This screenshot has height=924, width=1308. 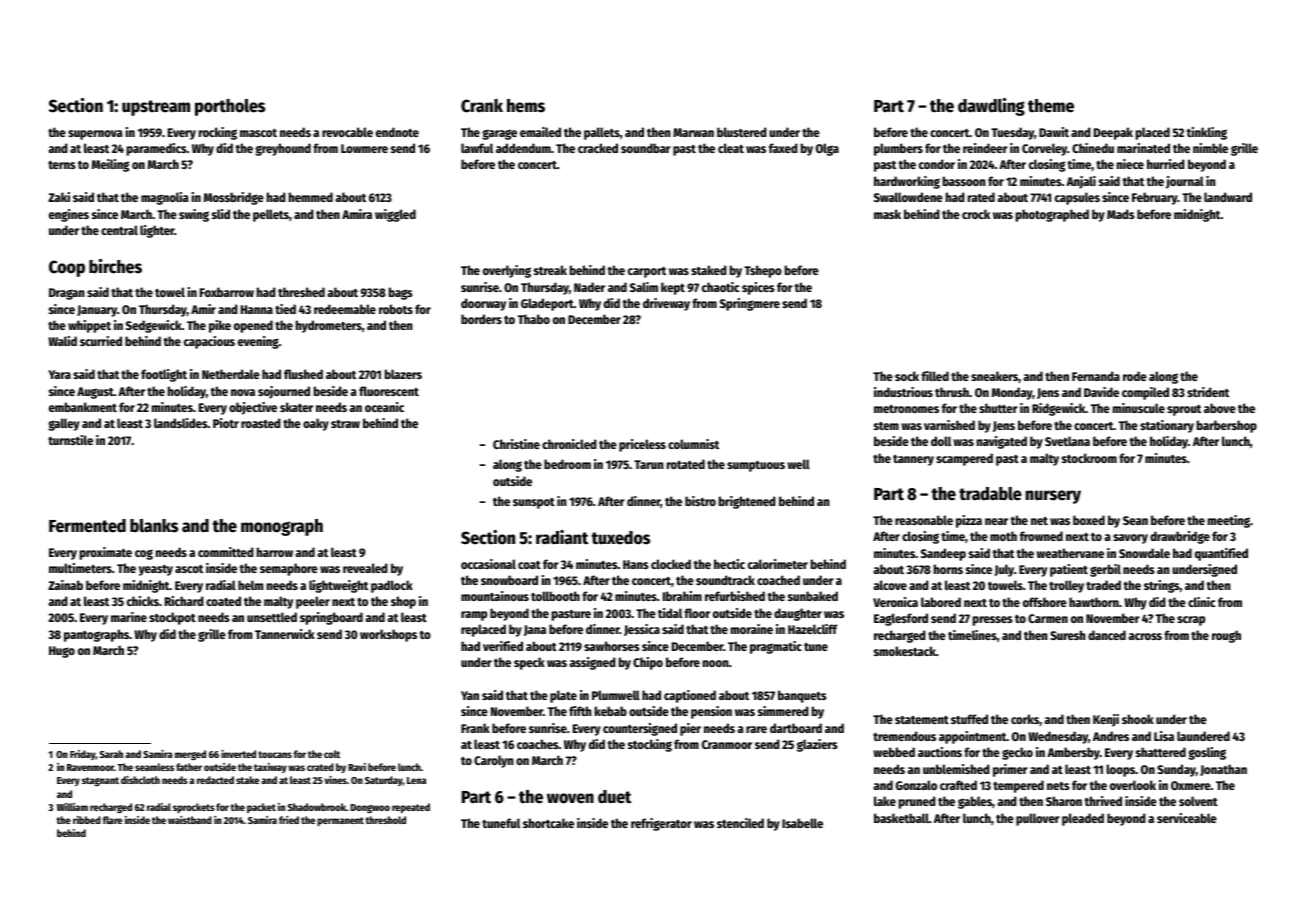 What do you see at coordinates (403, 374) in the screenshot?
I see `blazers` at bounding box center [403, 374].
